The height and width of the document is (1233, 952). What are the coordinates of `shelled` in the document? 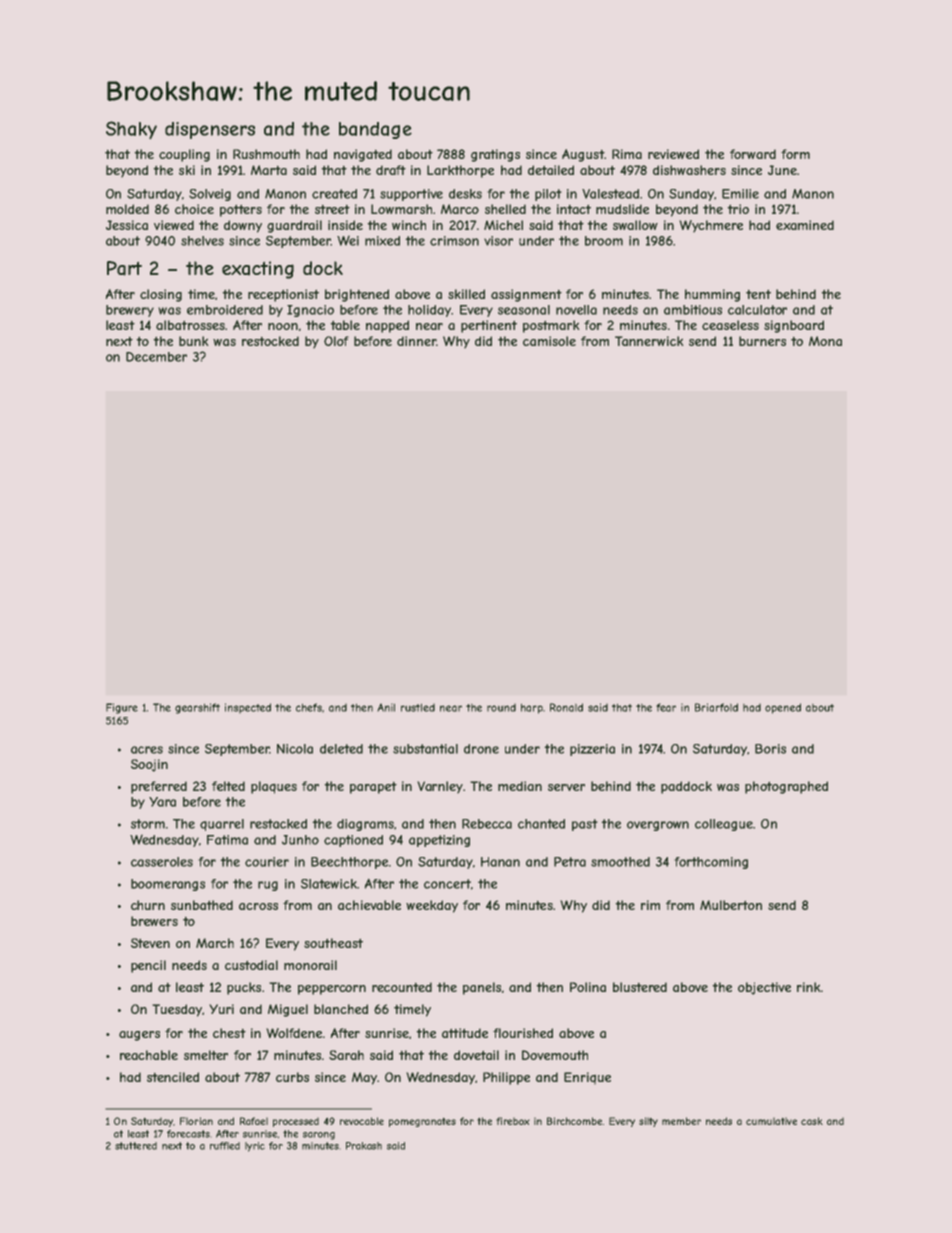 It's located at (505, 209).
